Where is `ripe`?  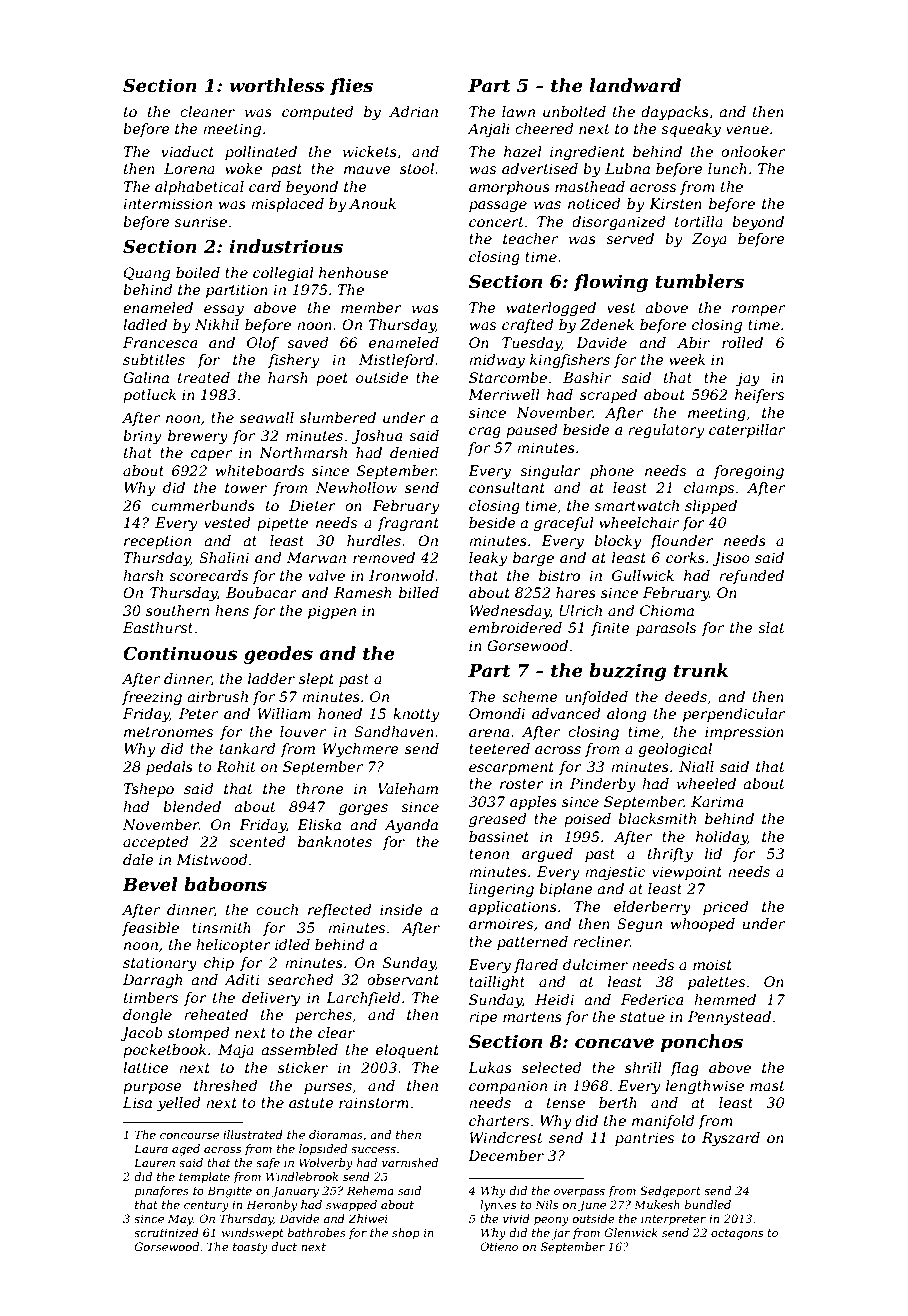 ripe is located at coordinates (483, 1018).
